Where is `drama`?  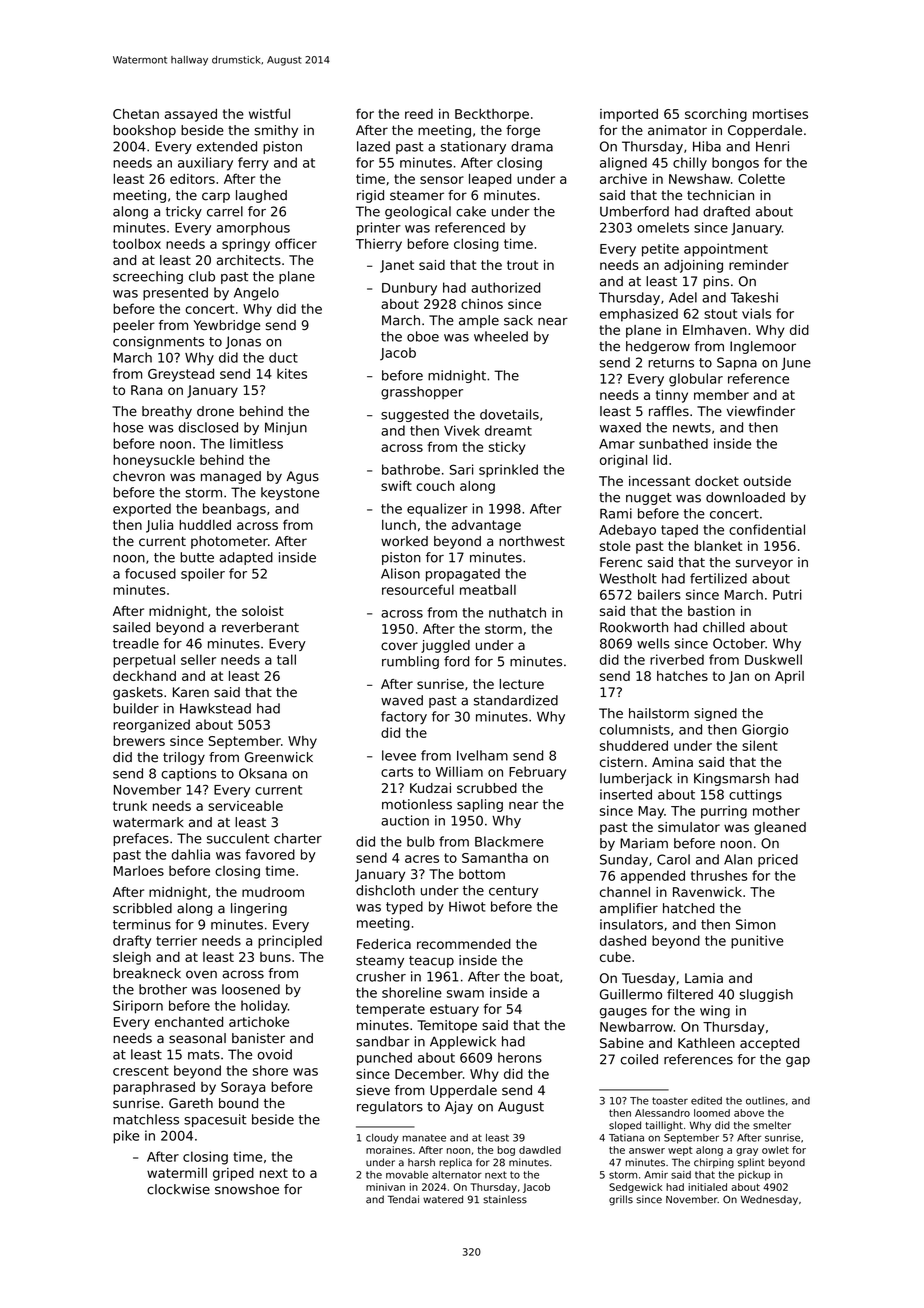
drama is located at coordinates (532, 146).
